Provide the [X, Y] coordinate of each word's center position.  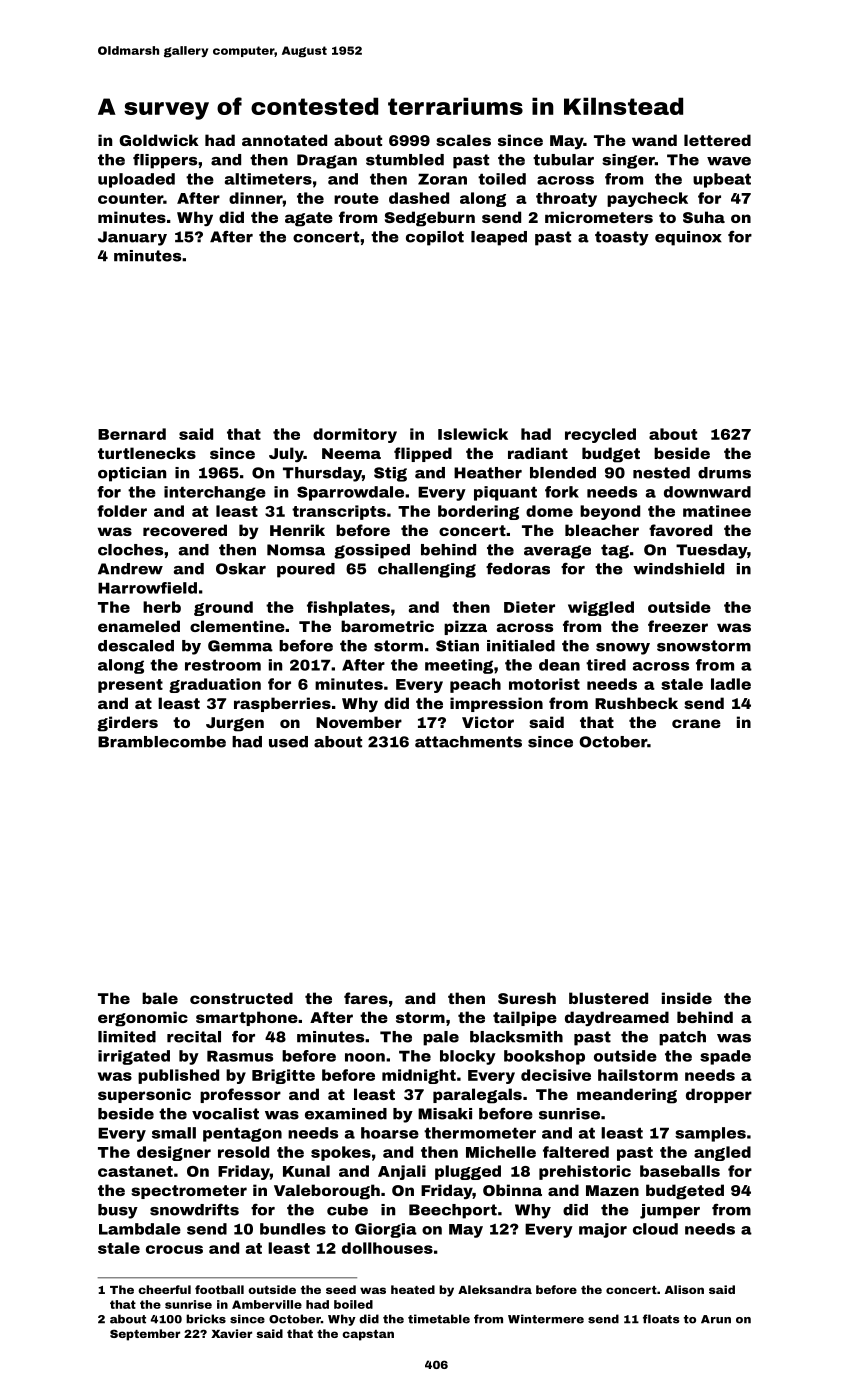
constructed [241, 998]
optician [132, 474]
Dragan [327, 161]
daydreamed [617, 1019]
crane [696, 723]
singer [628, 161]
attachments [468, 742]
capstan [368, 1335]
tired [606, 665]
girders [127, 724]
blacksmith [516, 1037]
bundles [293, 1229]
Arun [716, 1319]
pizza [465, 627]
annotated [284, 140]
